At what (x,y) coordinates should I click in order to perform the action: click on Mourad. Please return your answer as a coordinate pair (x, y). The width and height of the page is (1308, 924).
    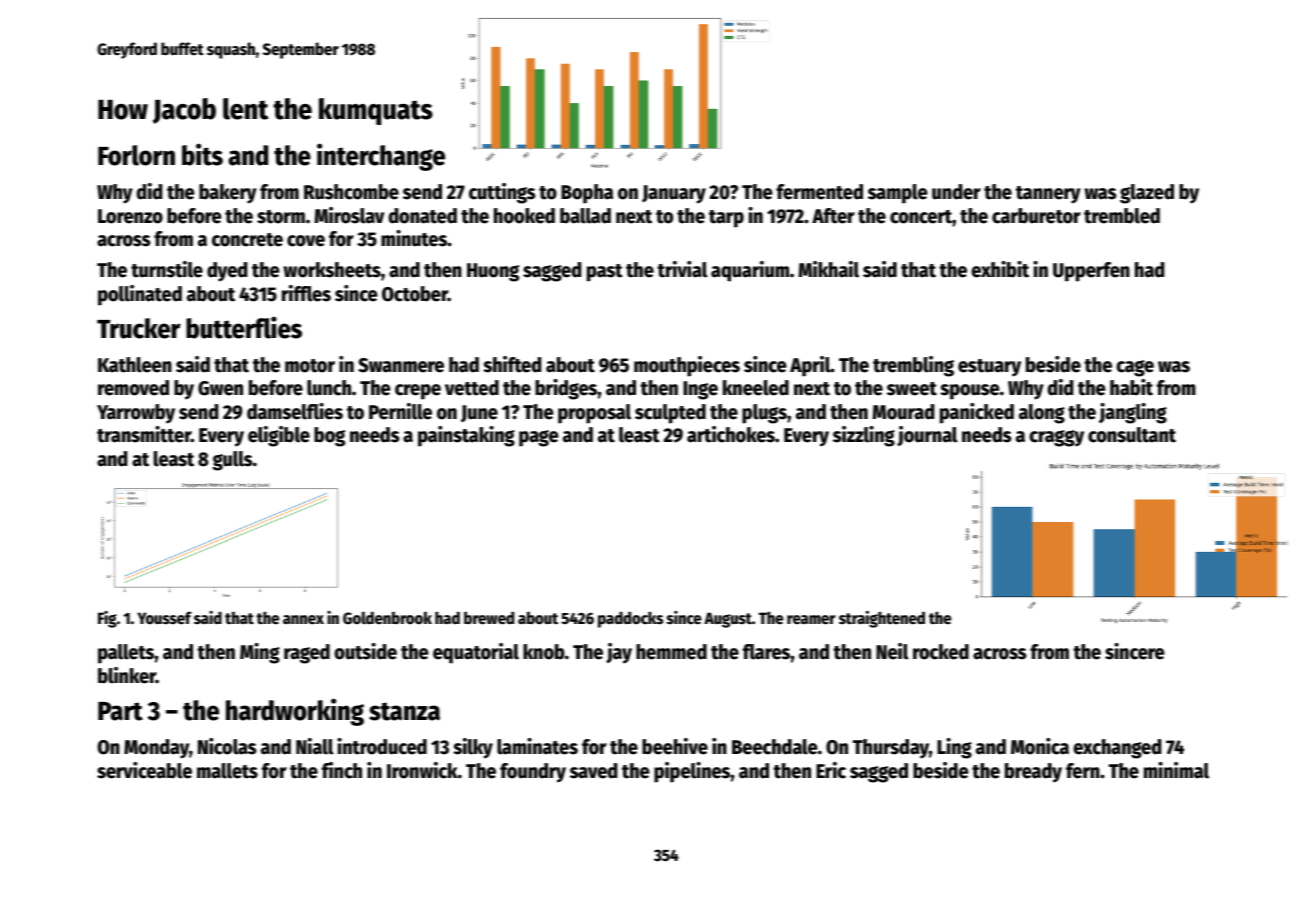
    Looking at the image, I should click on (903, 412).
